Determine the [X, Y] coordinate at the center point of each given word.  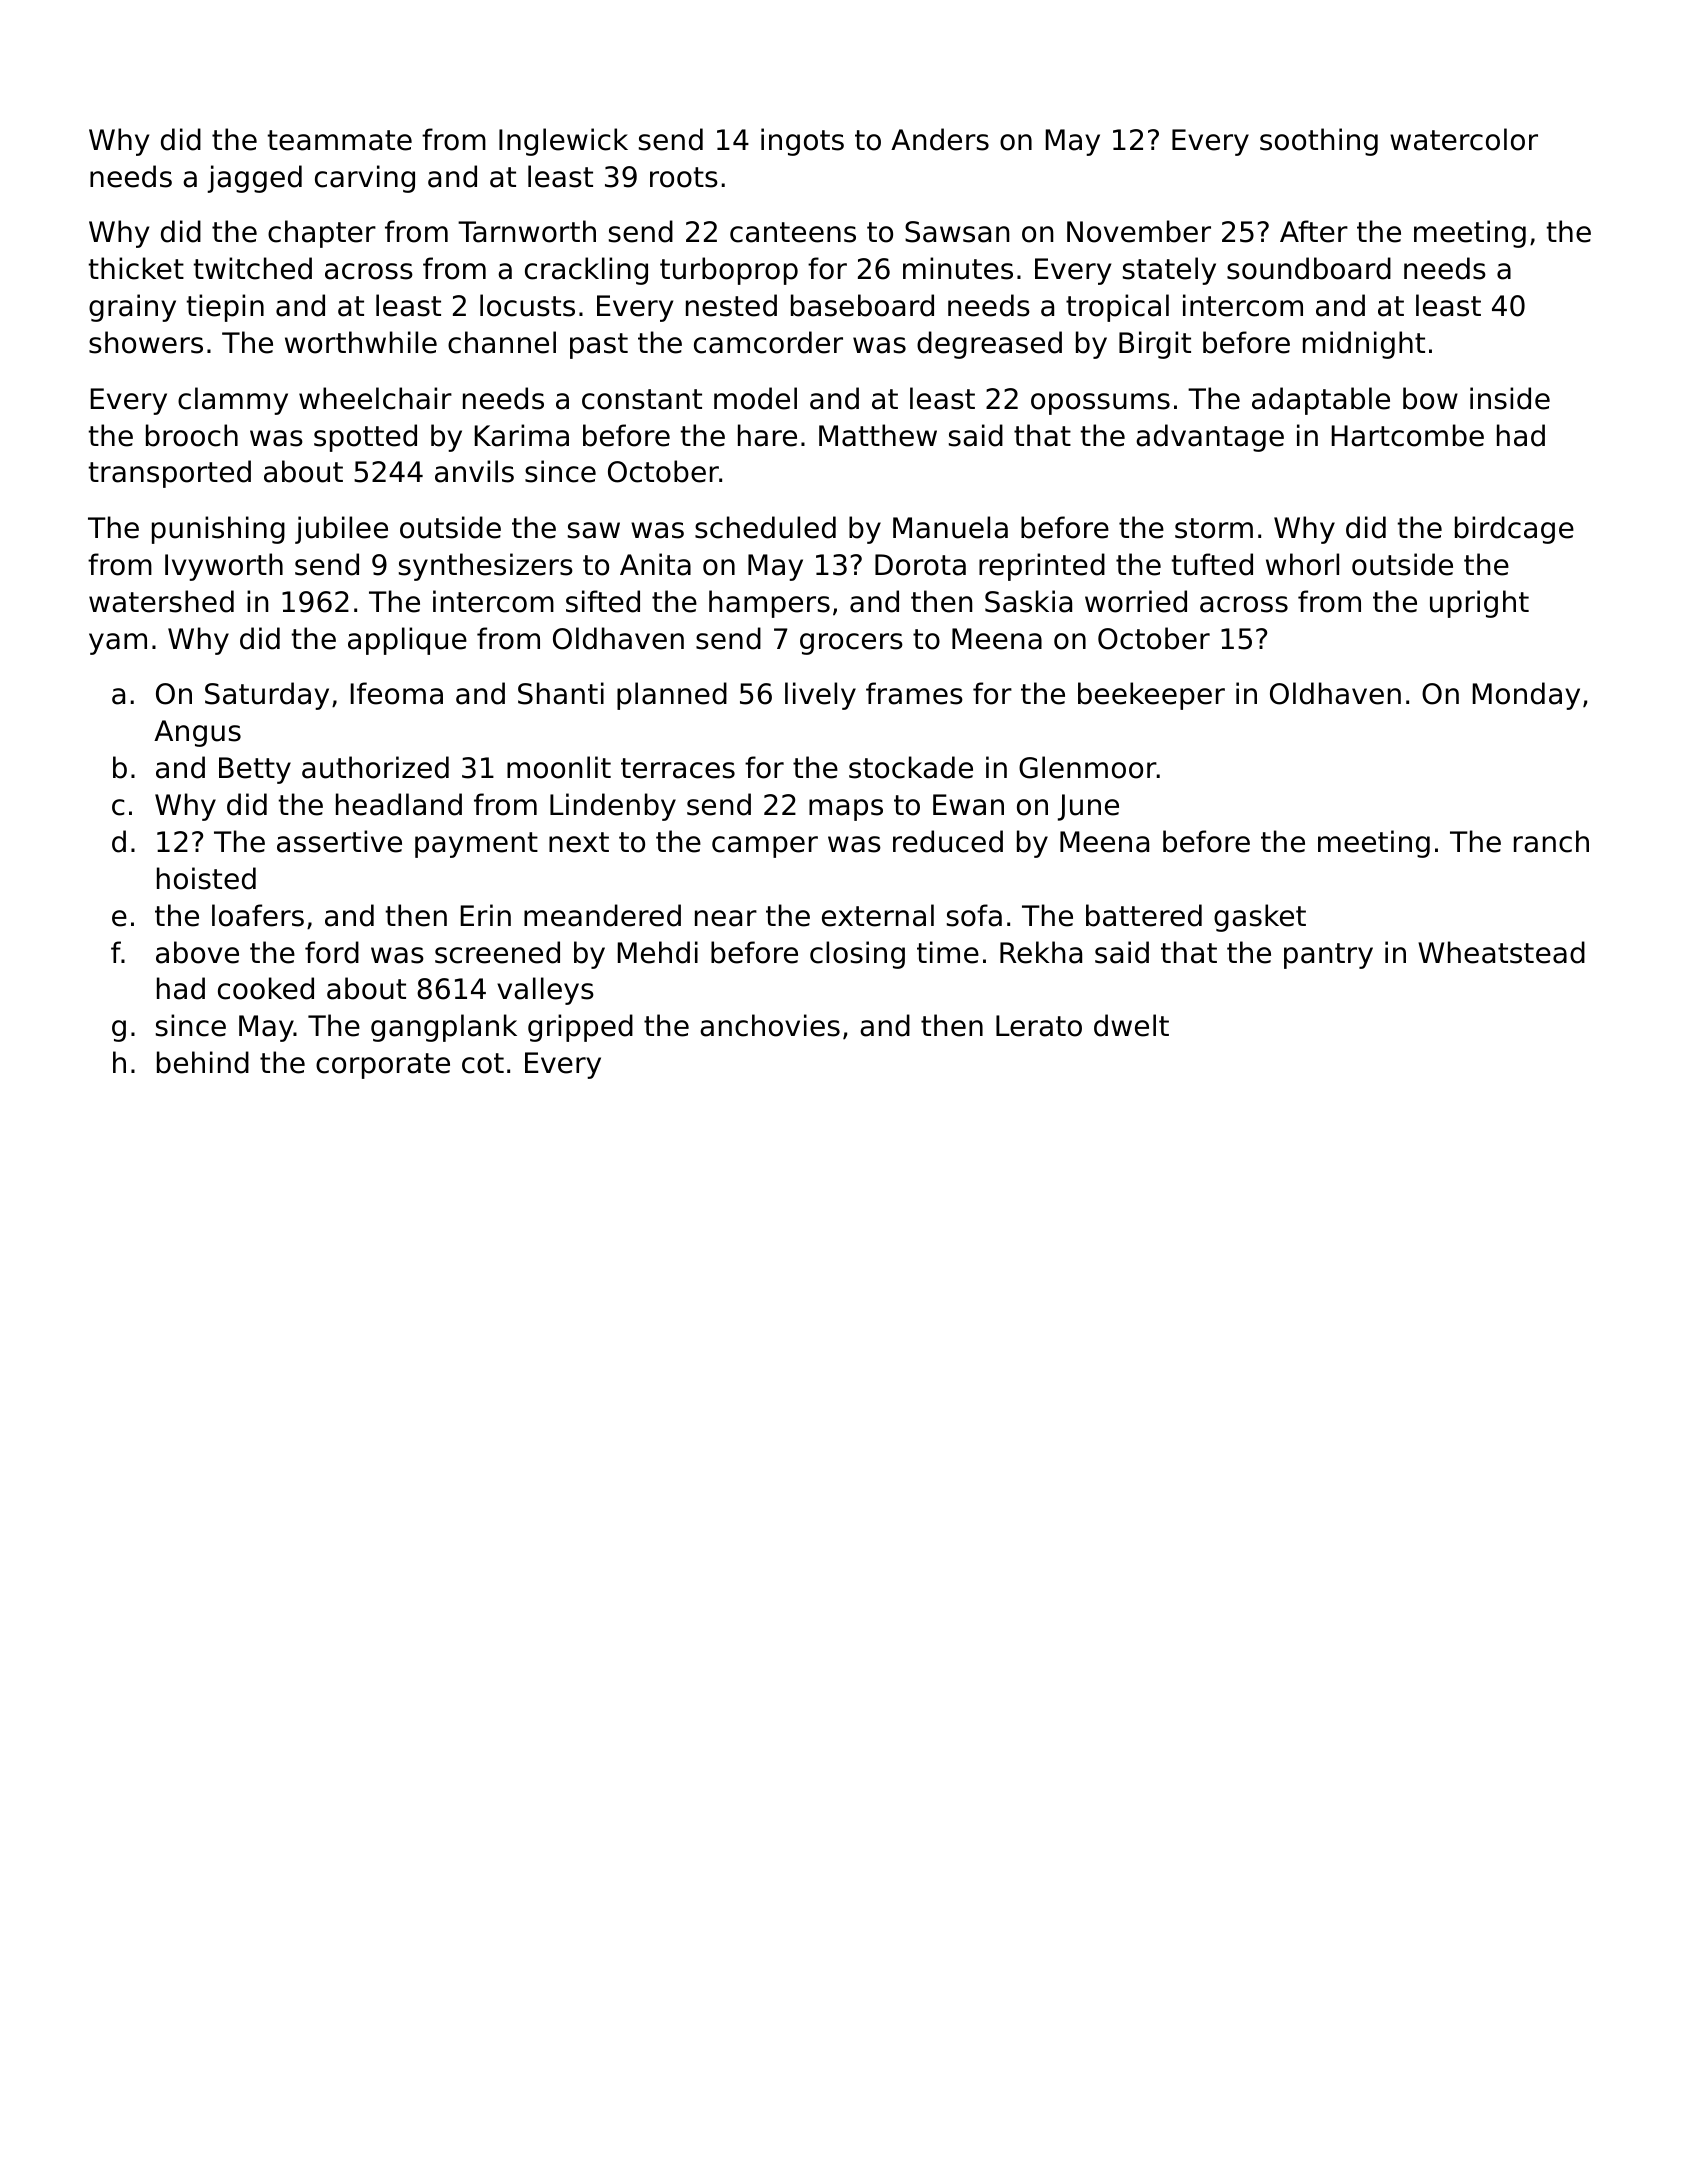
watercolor [1464, 139]
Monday [1526, 696]
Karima [522, 435]
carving [365, 179]
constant [642, 399]
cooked [266, 988]
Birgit [1155, 345]
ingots [802, 142]
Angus [197, 733]
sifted [603, 601]
